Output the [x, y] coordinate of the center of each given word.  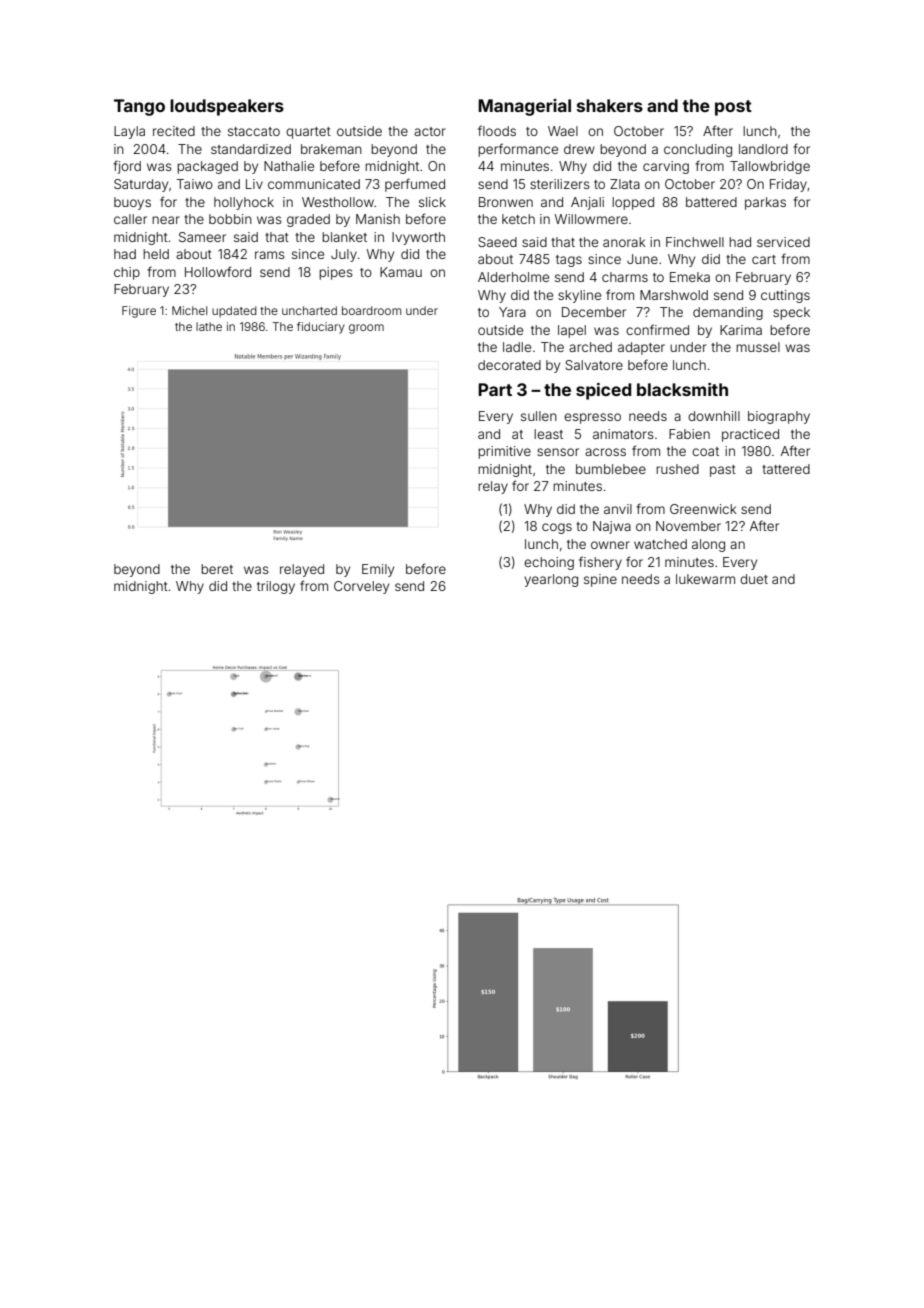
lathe [209, 326]
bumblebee [611, 469]
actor [430, 131]
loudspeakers [227, 107]
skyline [579, 296]
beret [217, 569]
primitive [504, 452]
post [733, 108]
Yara [512, 312]
